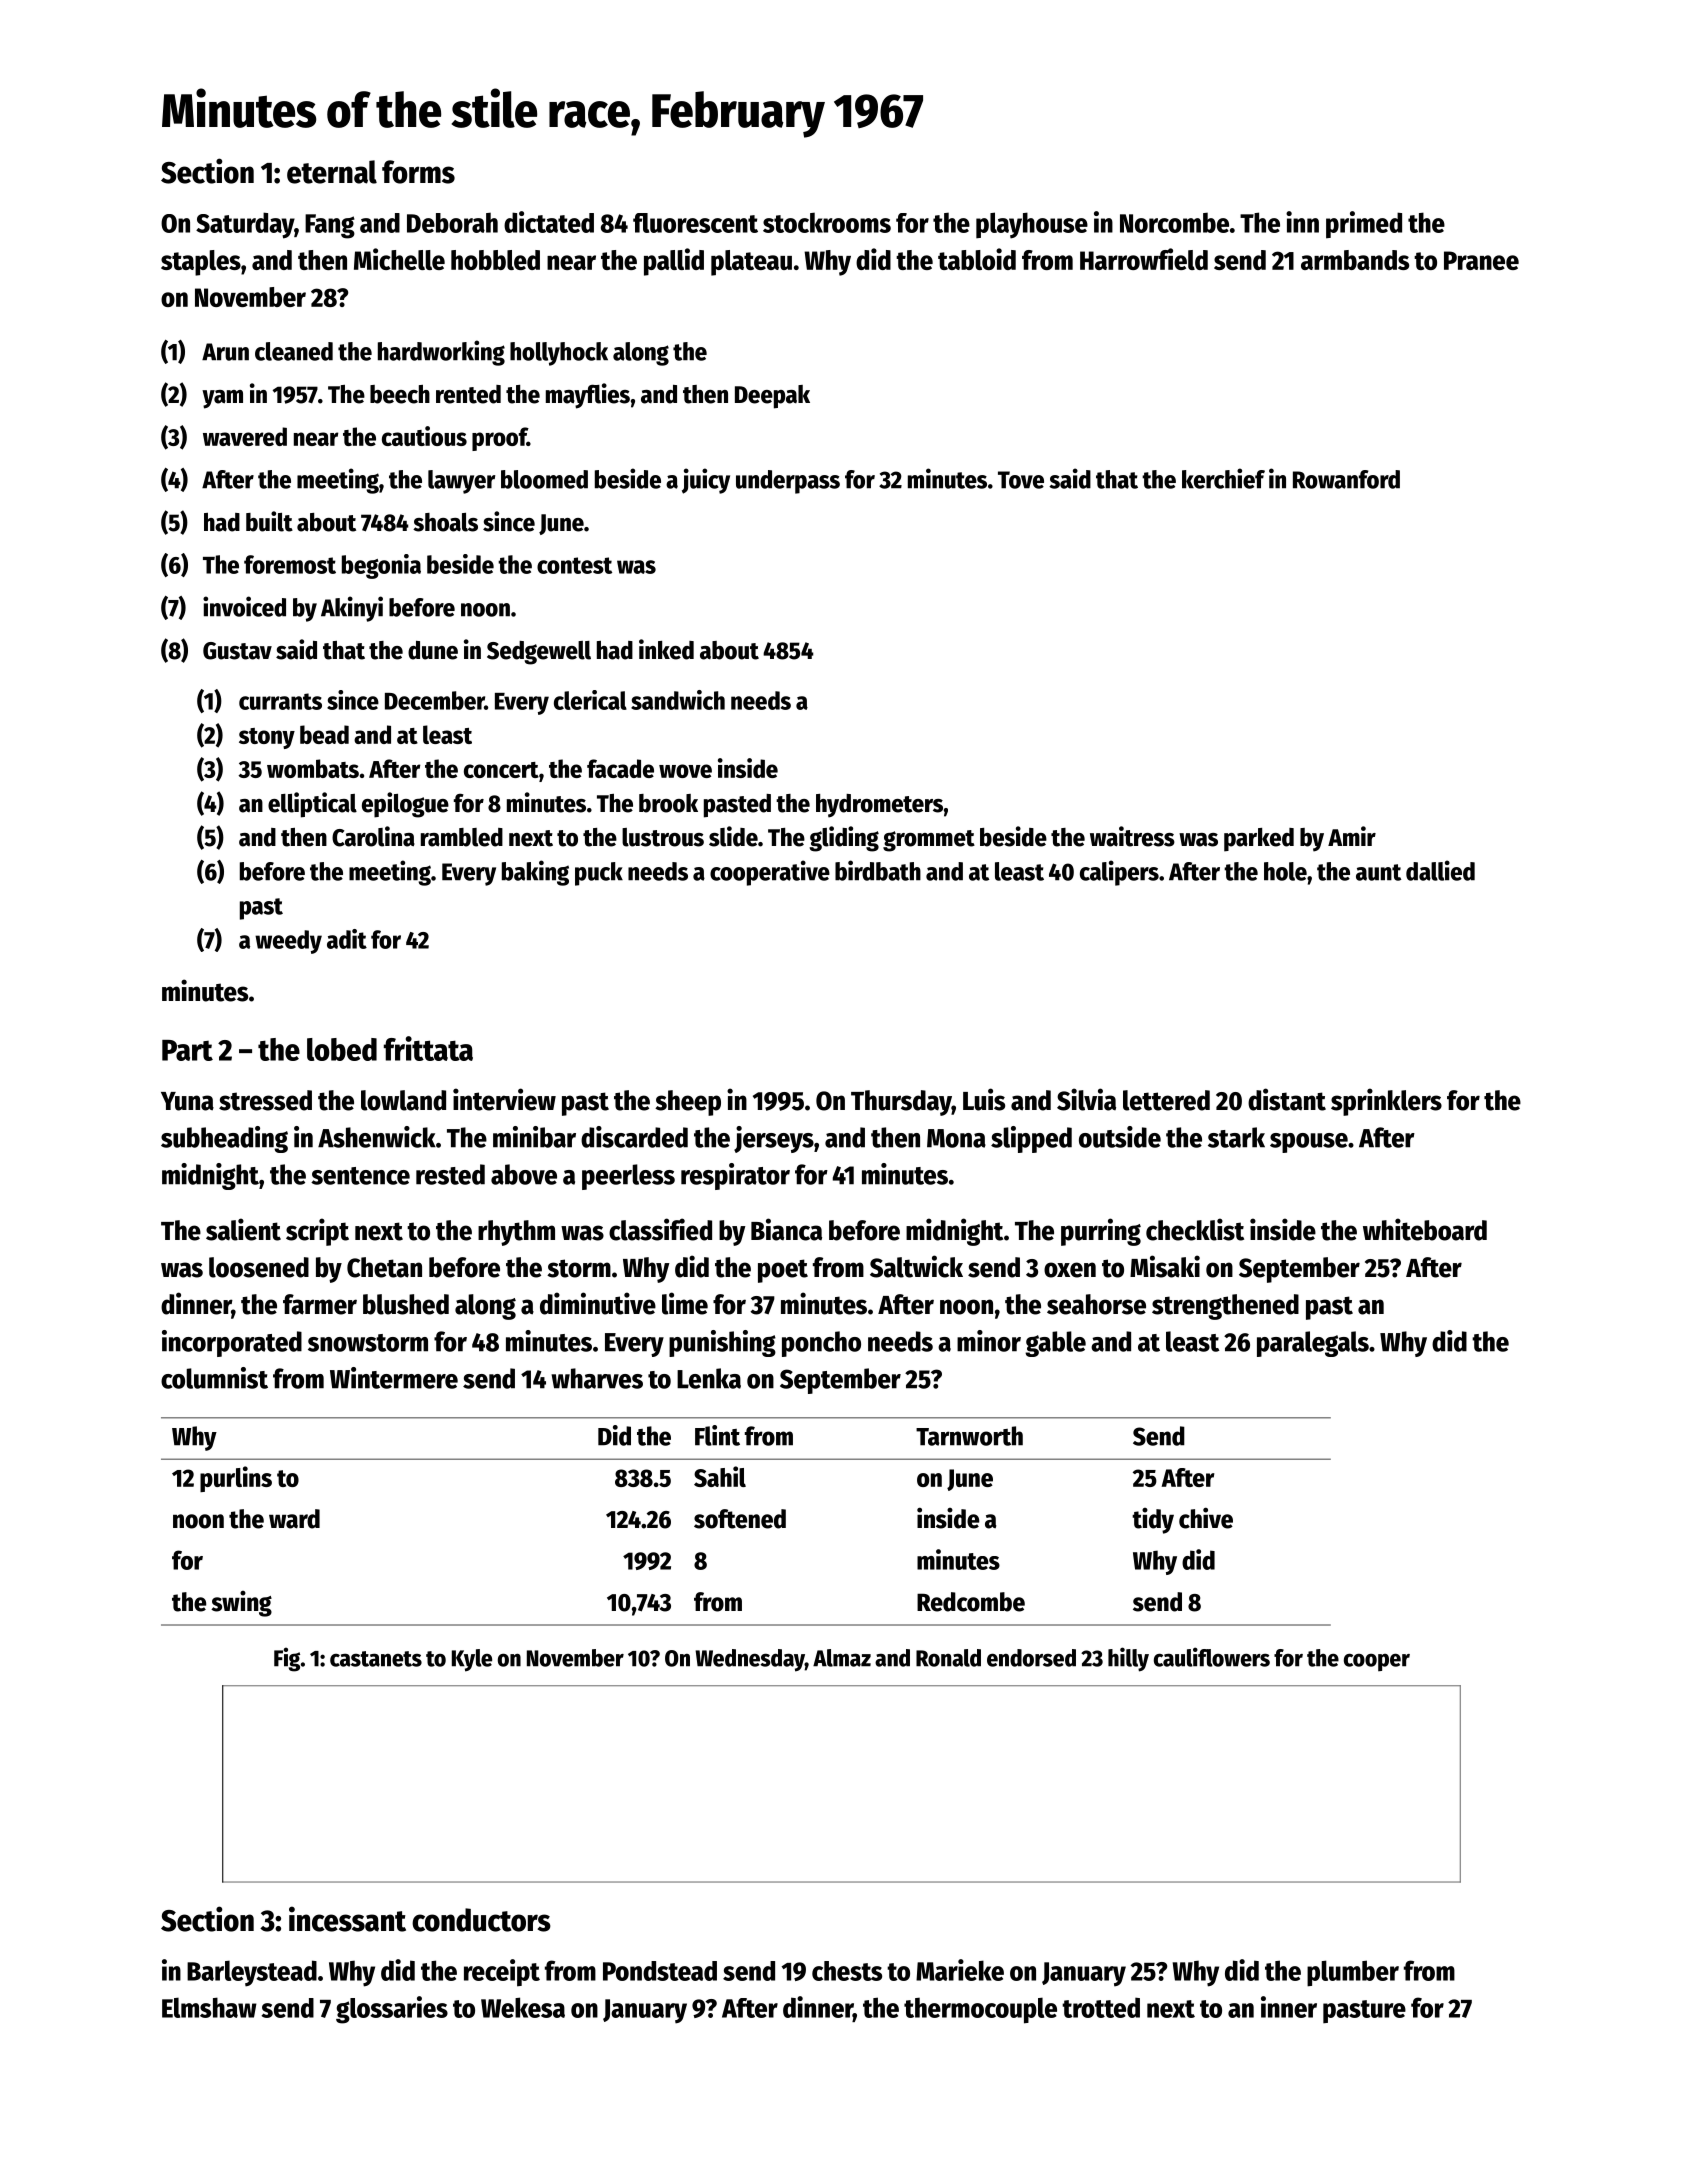 This screenshot has width=1683, height=2178. Describe the element at coordinates (706, 481) in the screenshot. I see `juicy` at that location.
